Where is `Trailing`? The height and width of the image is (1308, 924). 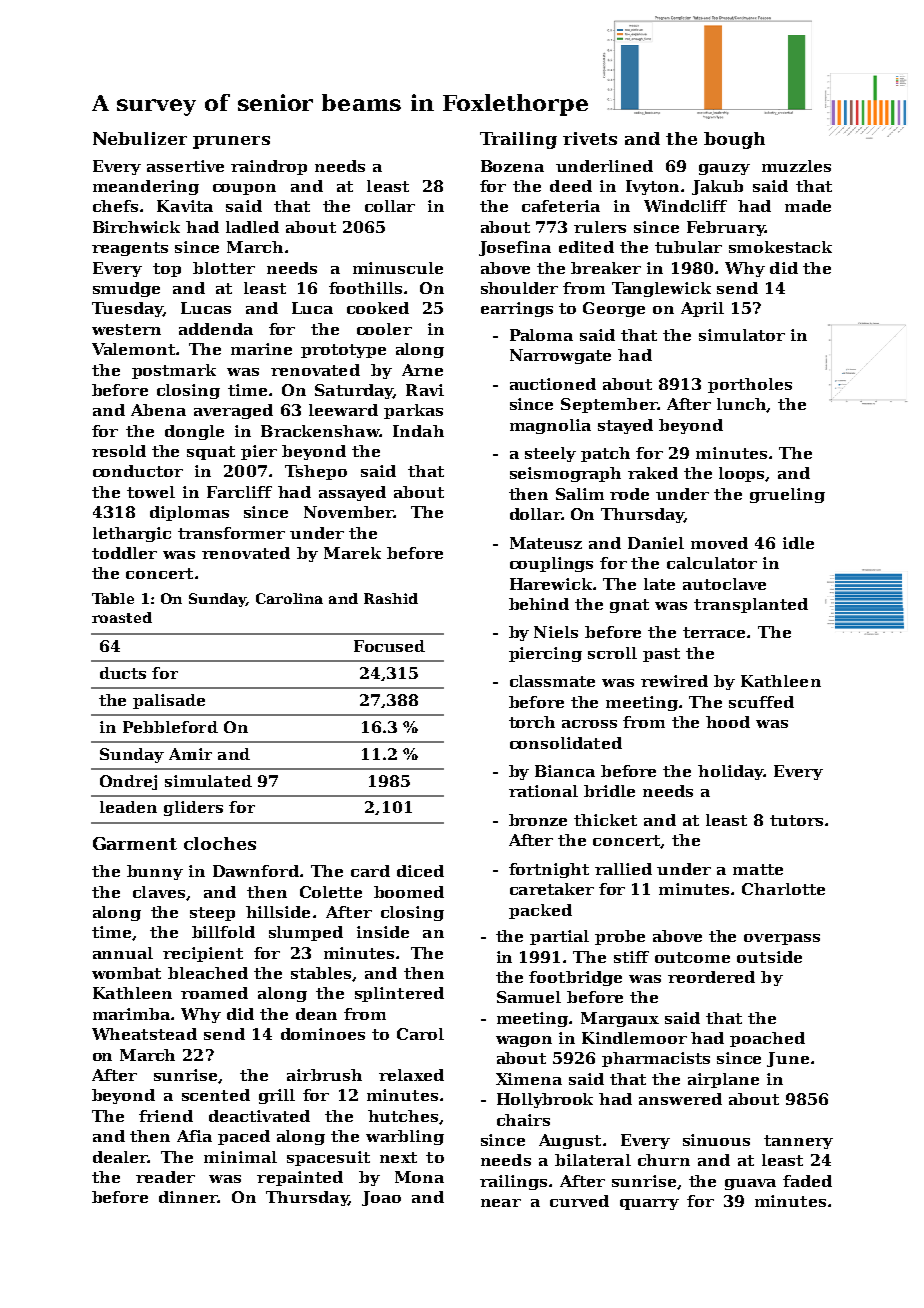 Trailing is located at coordinates (518, 140).
